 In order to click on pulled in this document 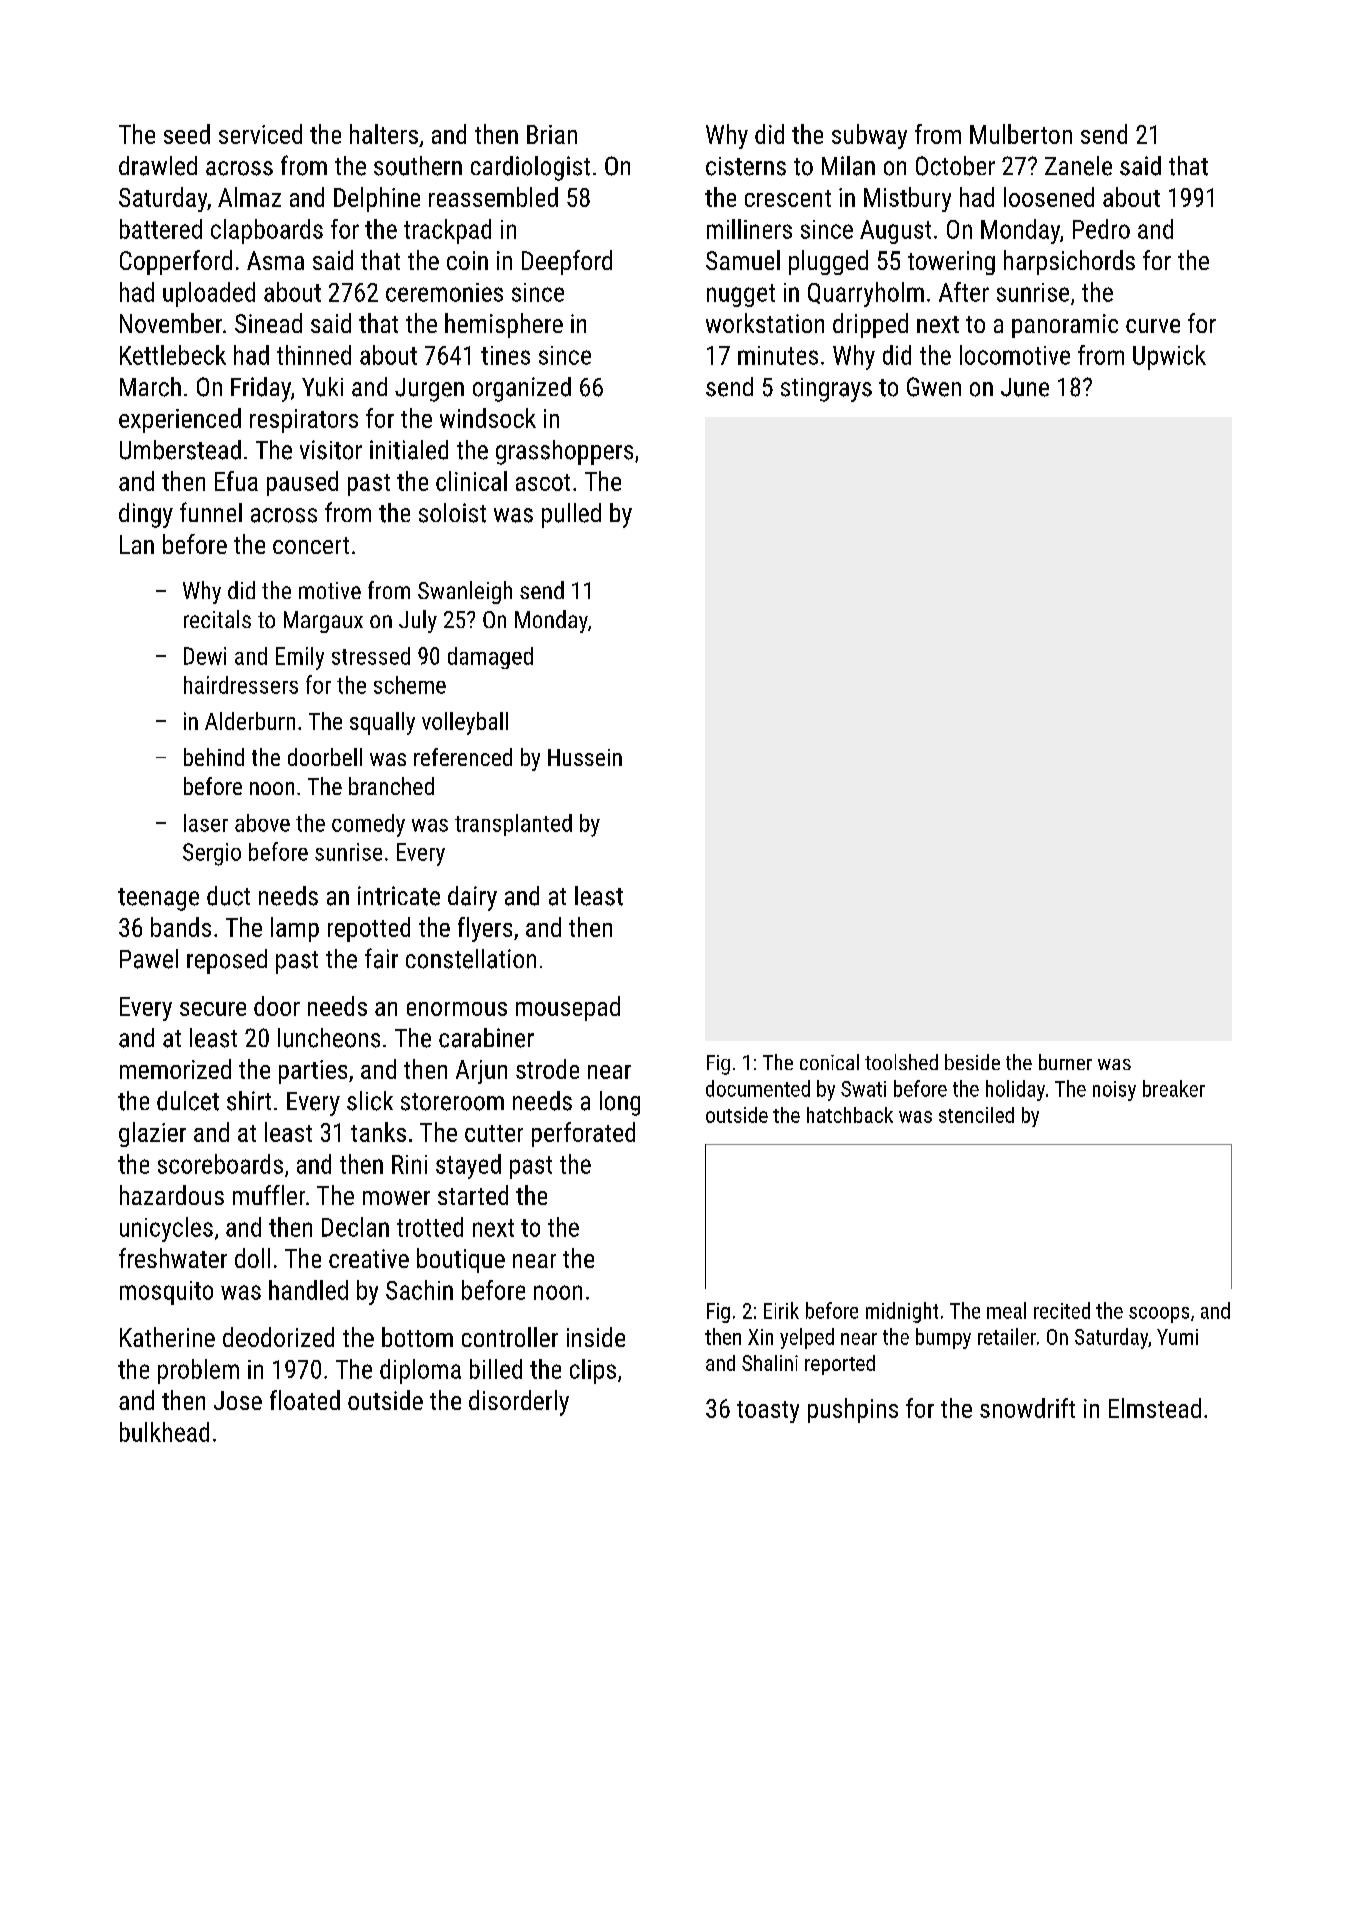, I will do `click(571, 515)`.
